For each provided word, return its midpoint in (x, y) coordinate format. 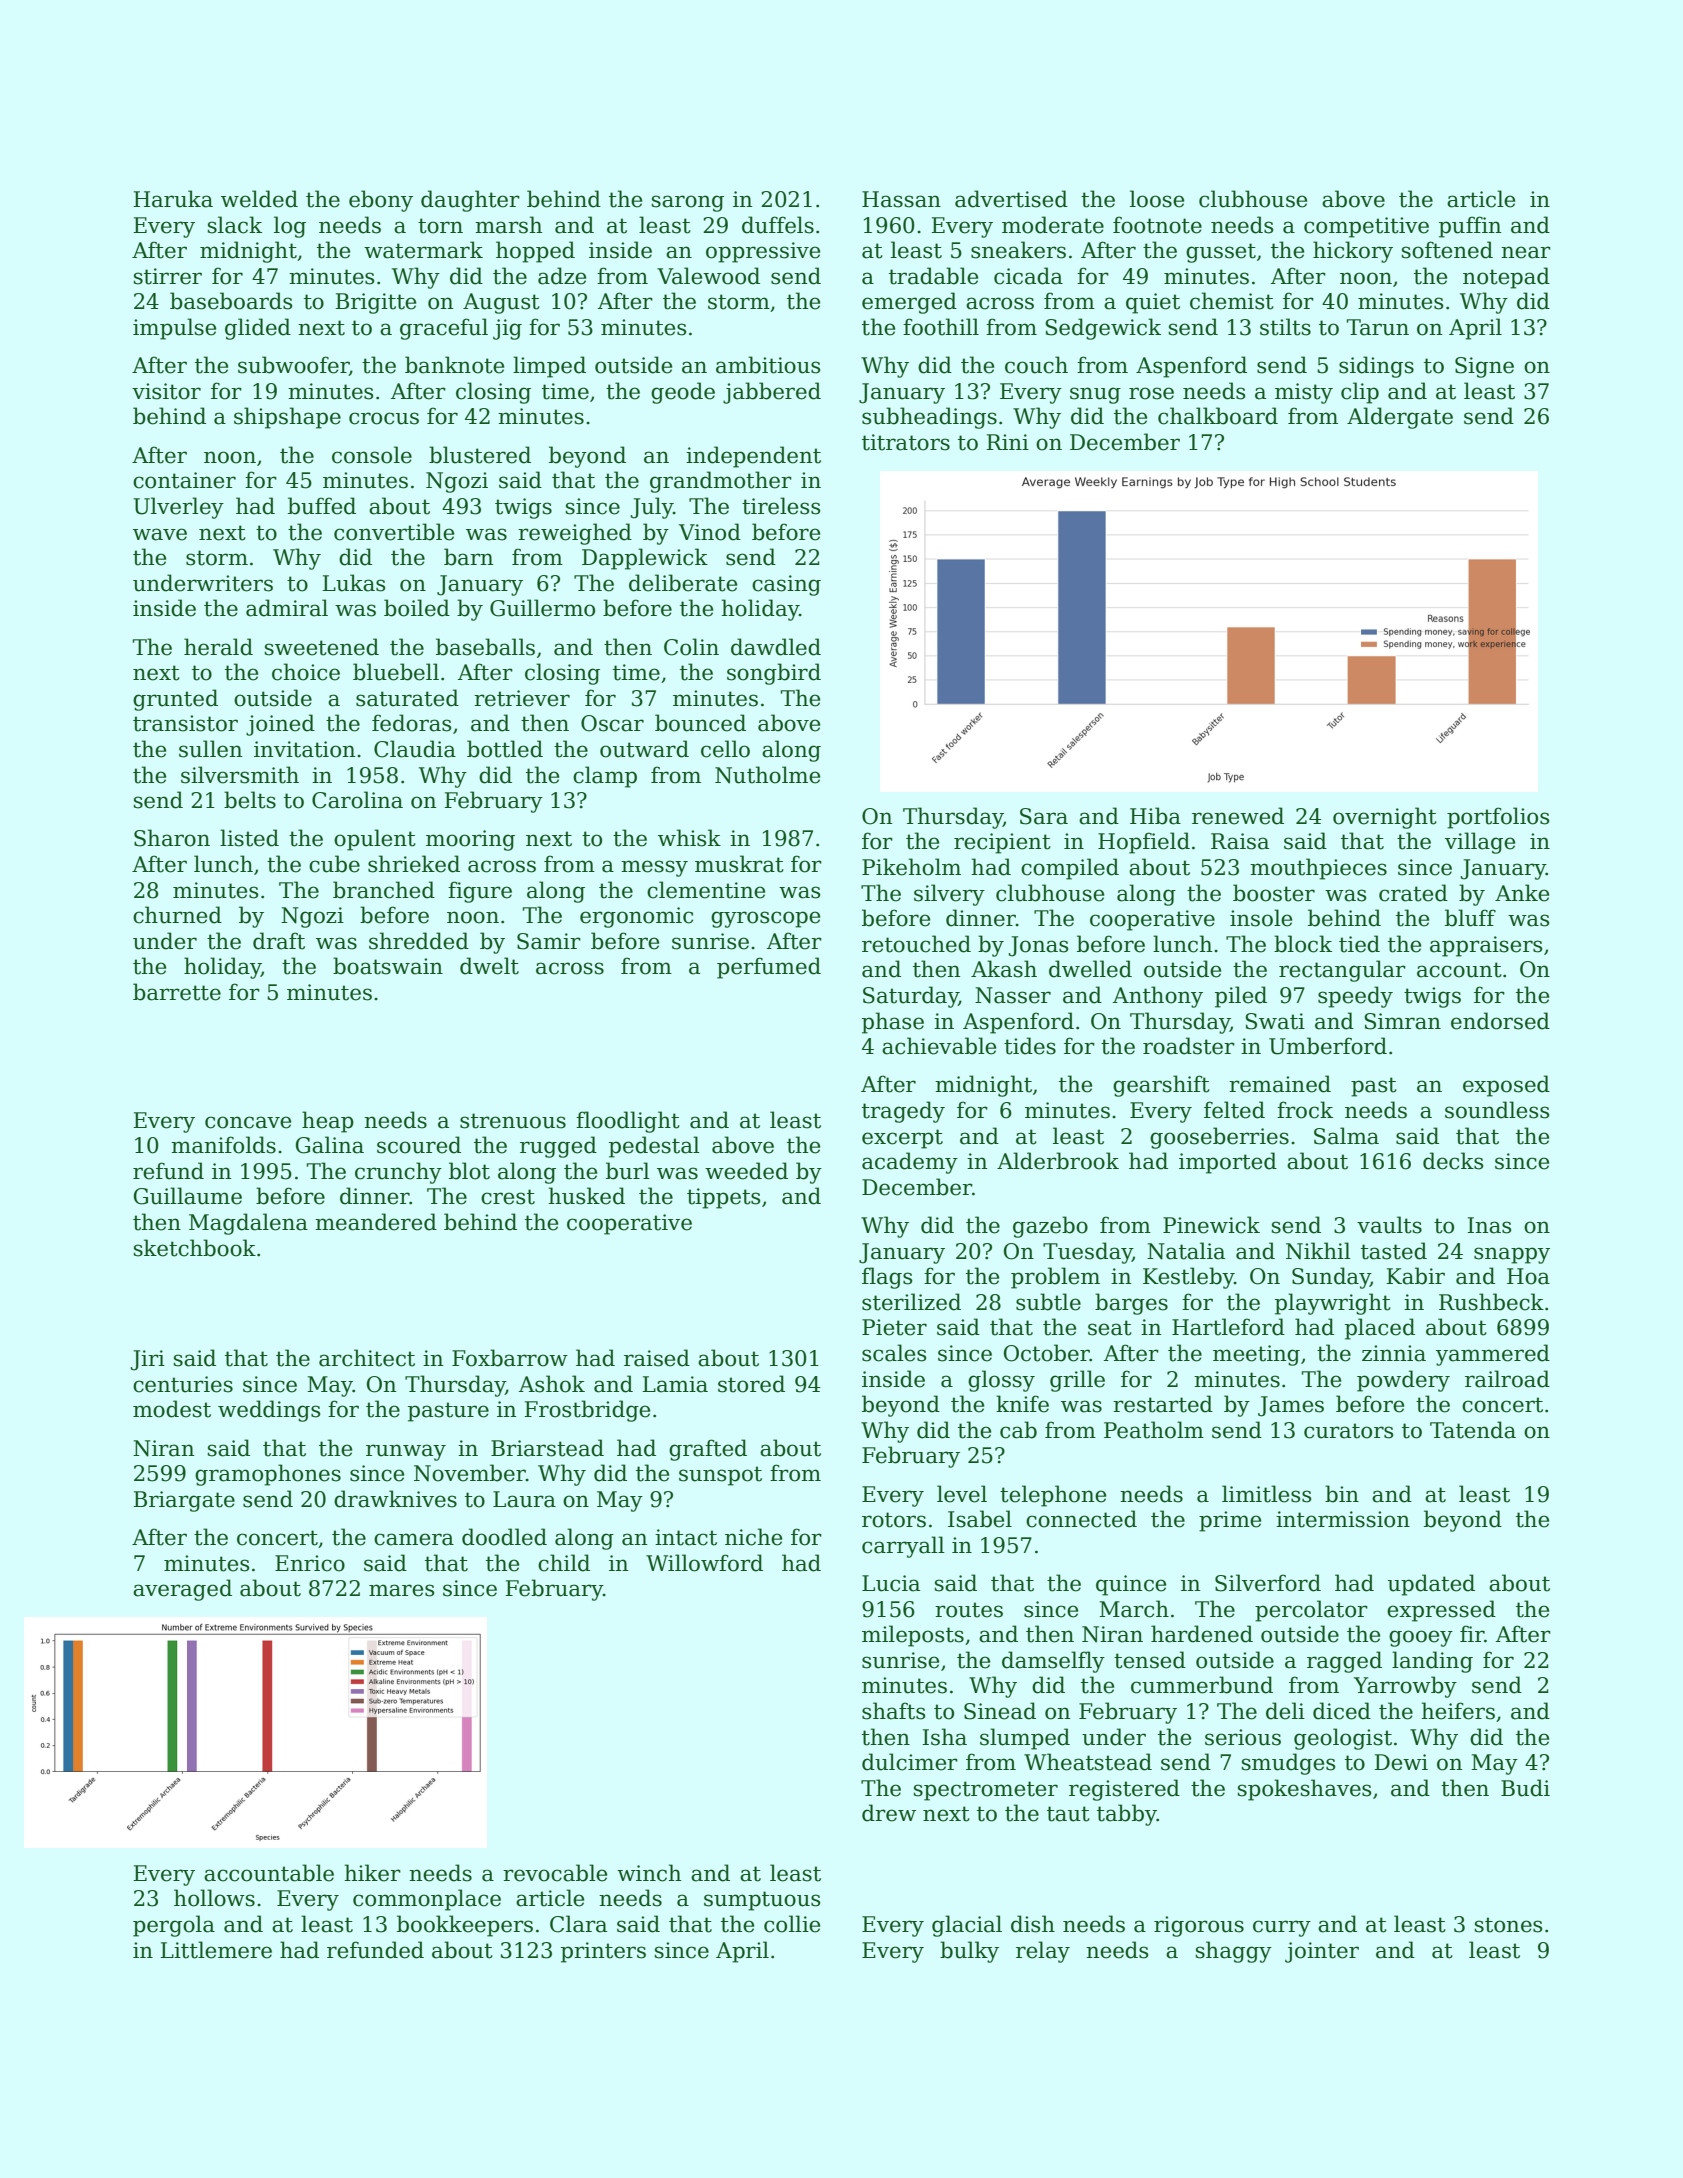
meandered (376, 1222)
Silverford (1268, 1583)
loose (1157, 199)
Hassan (901, 199)
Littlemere (216, 1950)
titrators (906, 442)
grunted (175, 700)
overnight (1385, 818)
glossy (1001, 1381)
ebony (381, 201)
